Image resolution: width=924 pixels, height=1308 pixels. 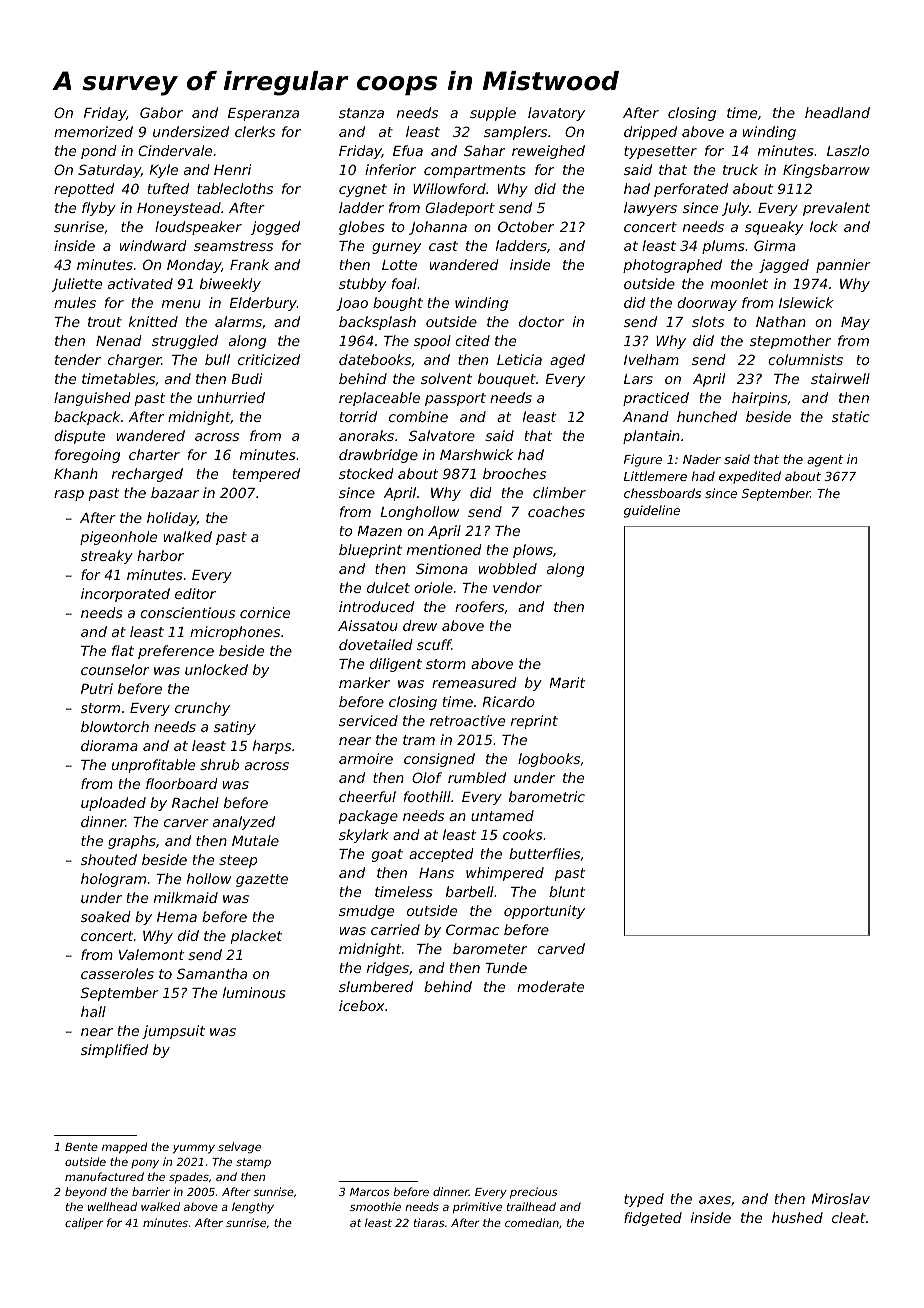 I want to click on hairpins, so click(x=759, y=399).
